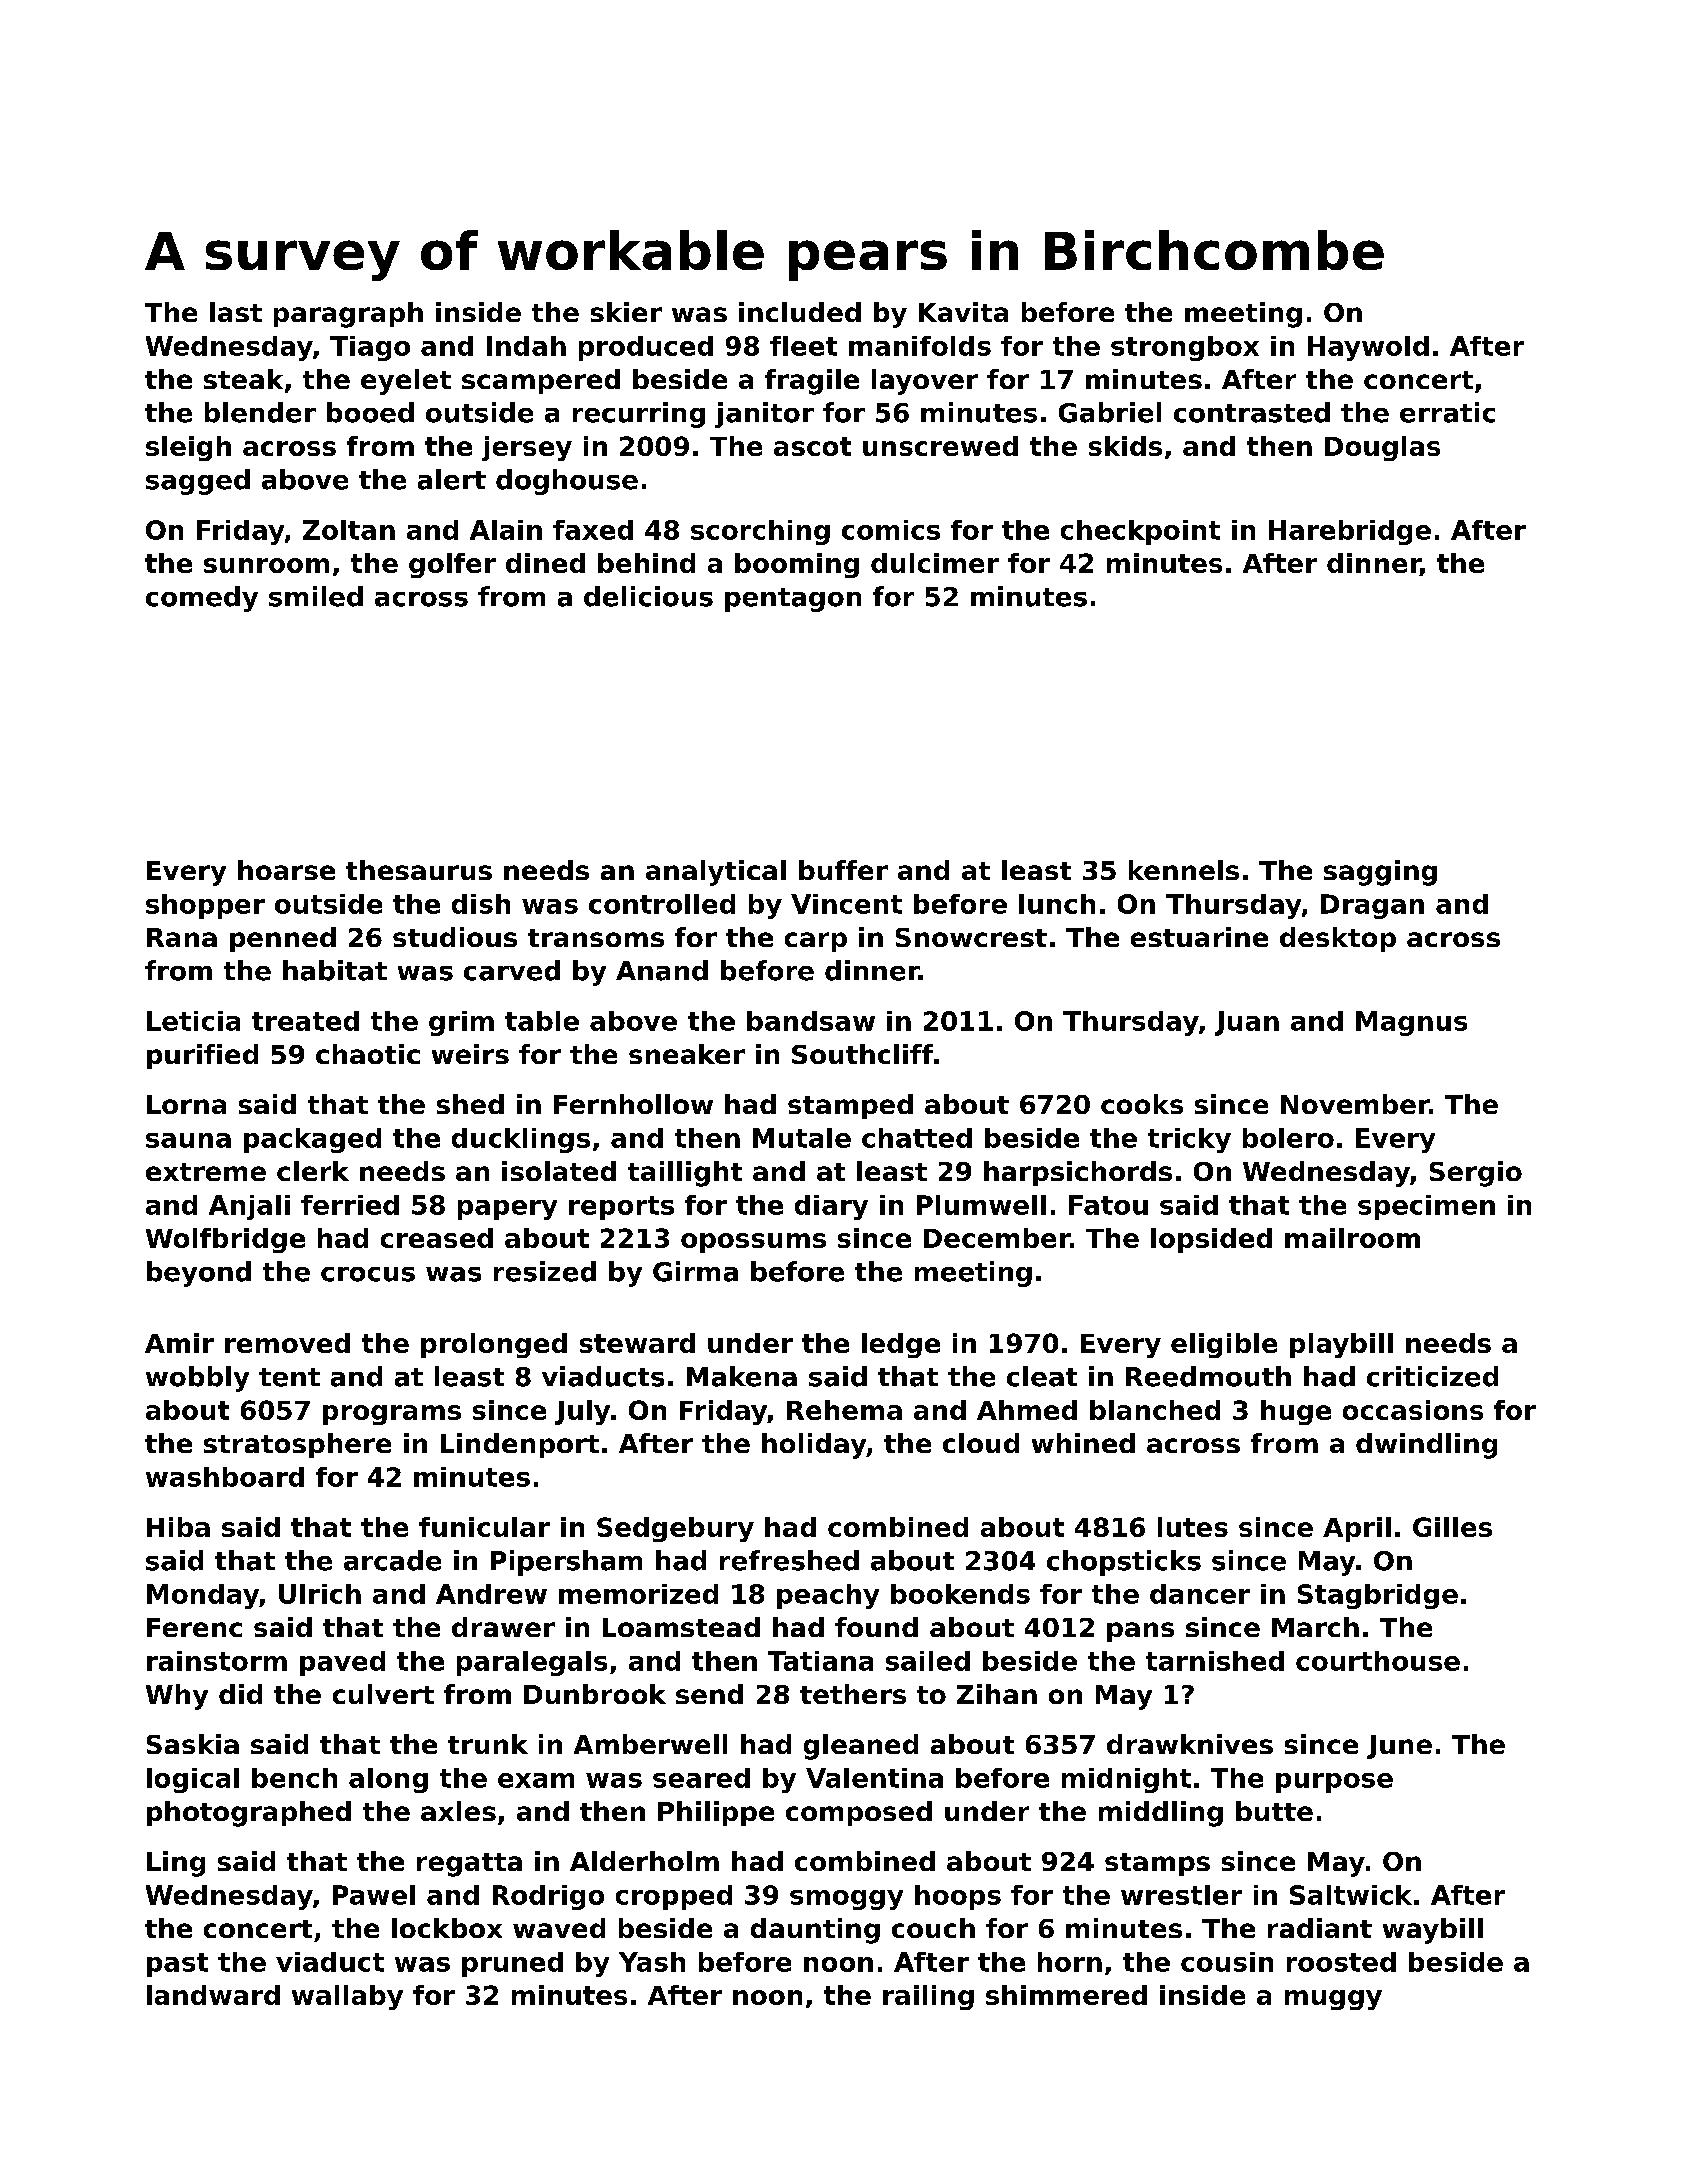 Image resolution: width=1683 pixels, height=2178 pixels. What do you see at coordinates (177, 1965) in the page?
I see `past` at bounding box center [177, 1965].
